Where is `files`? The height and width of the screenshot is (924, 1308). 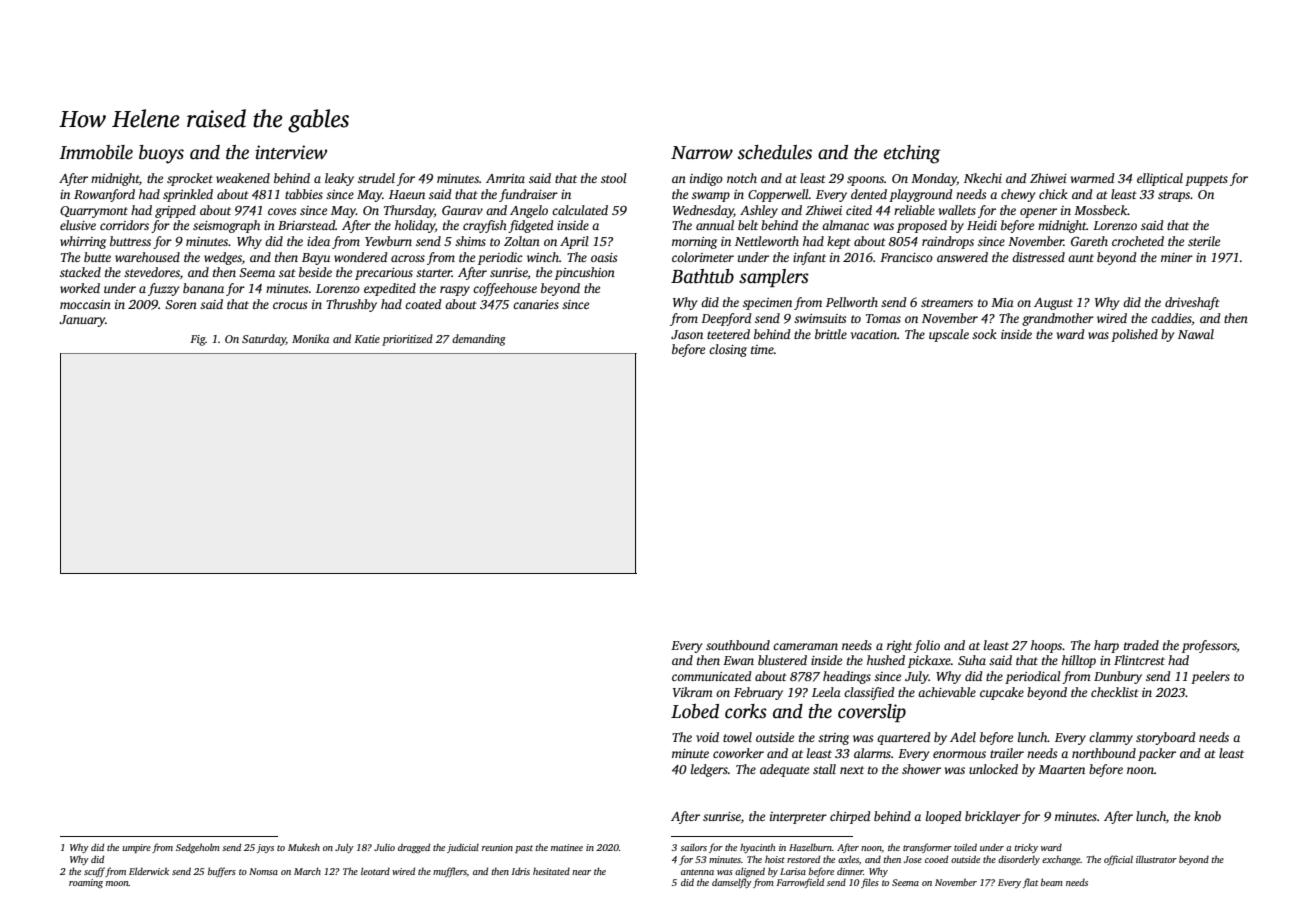
files is located at coordinates (870, 883).
